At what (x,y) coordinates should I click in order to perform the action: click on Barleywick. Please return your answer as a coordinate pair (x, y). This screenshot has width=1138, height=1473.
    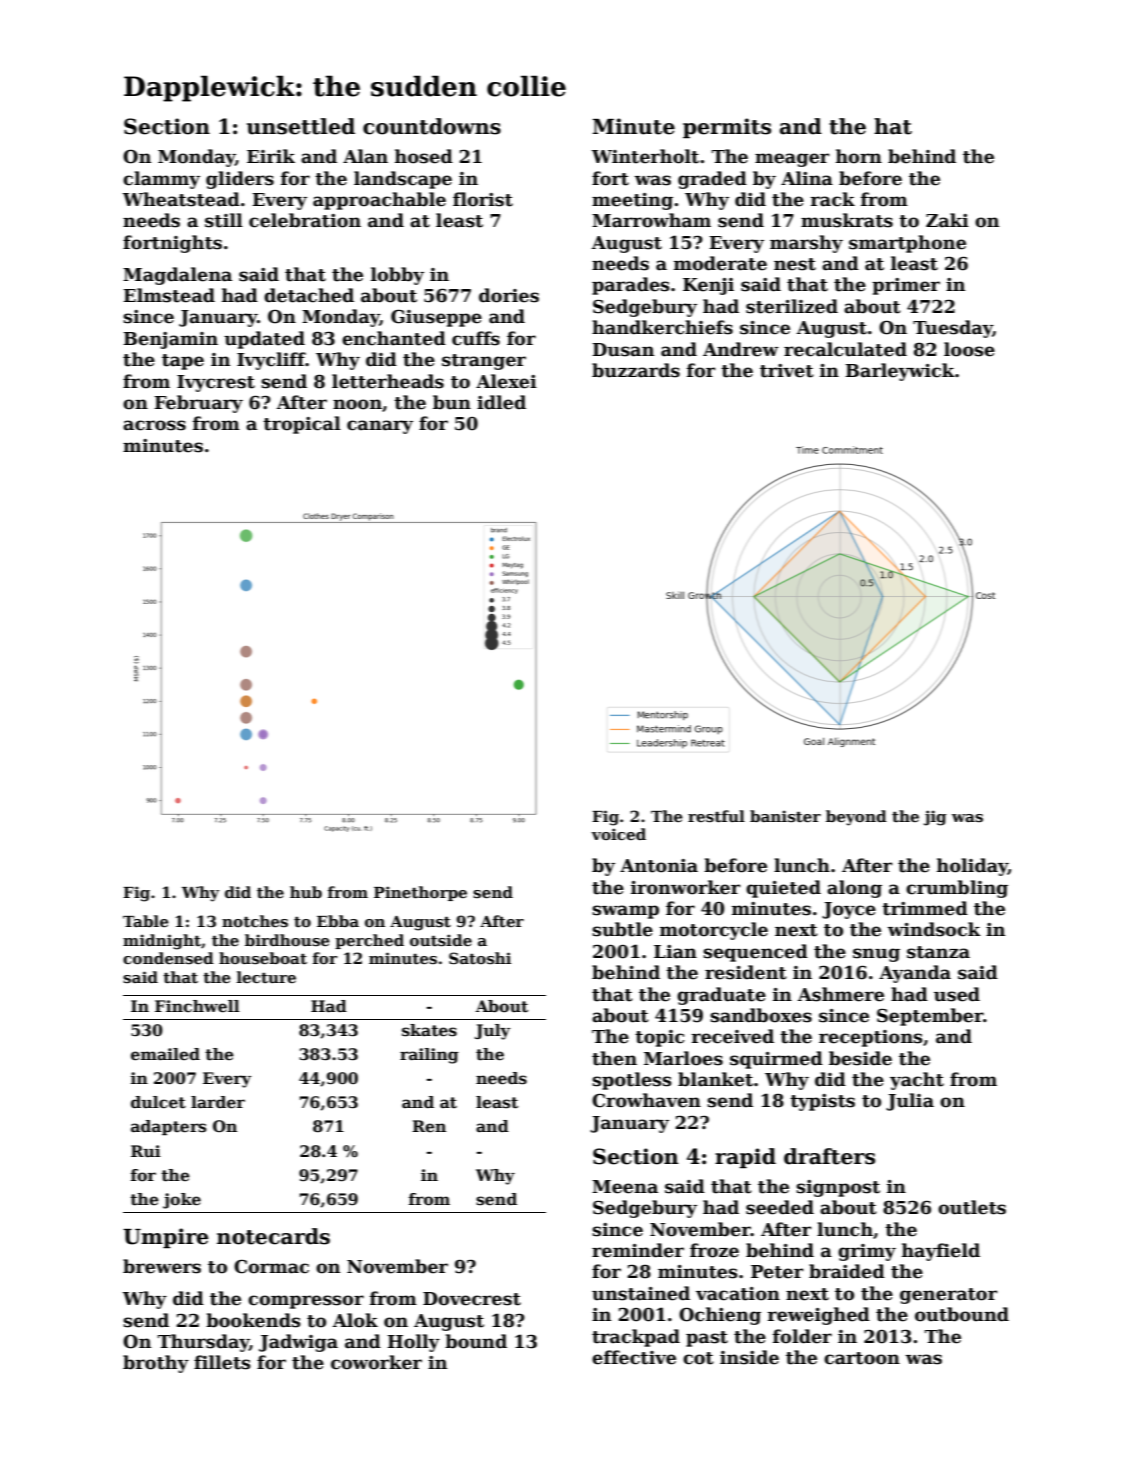
    Looking at the image, I should click on (900, 372).
